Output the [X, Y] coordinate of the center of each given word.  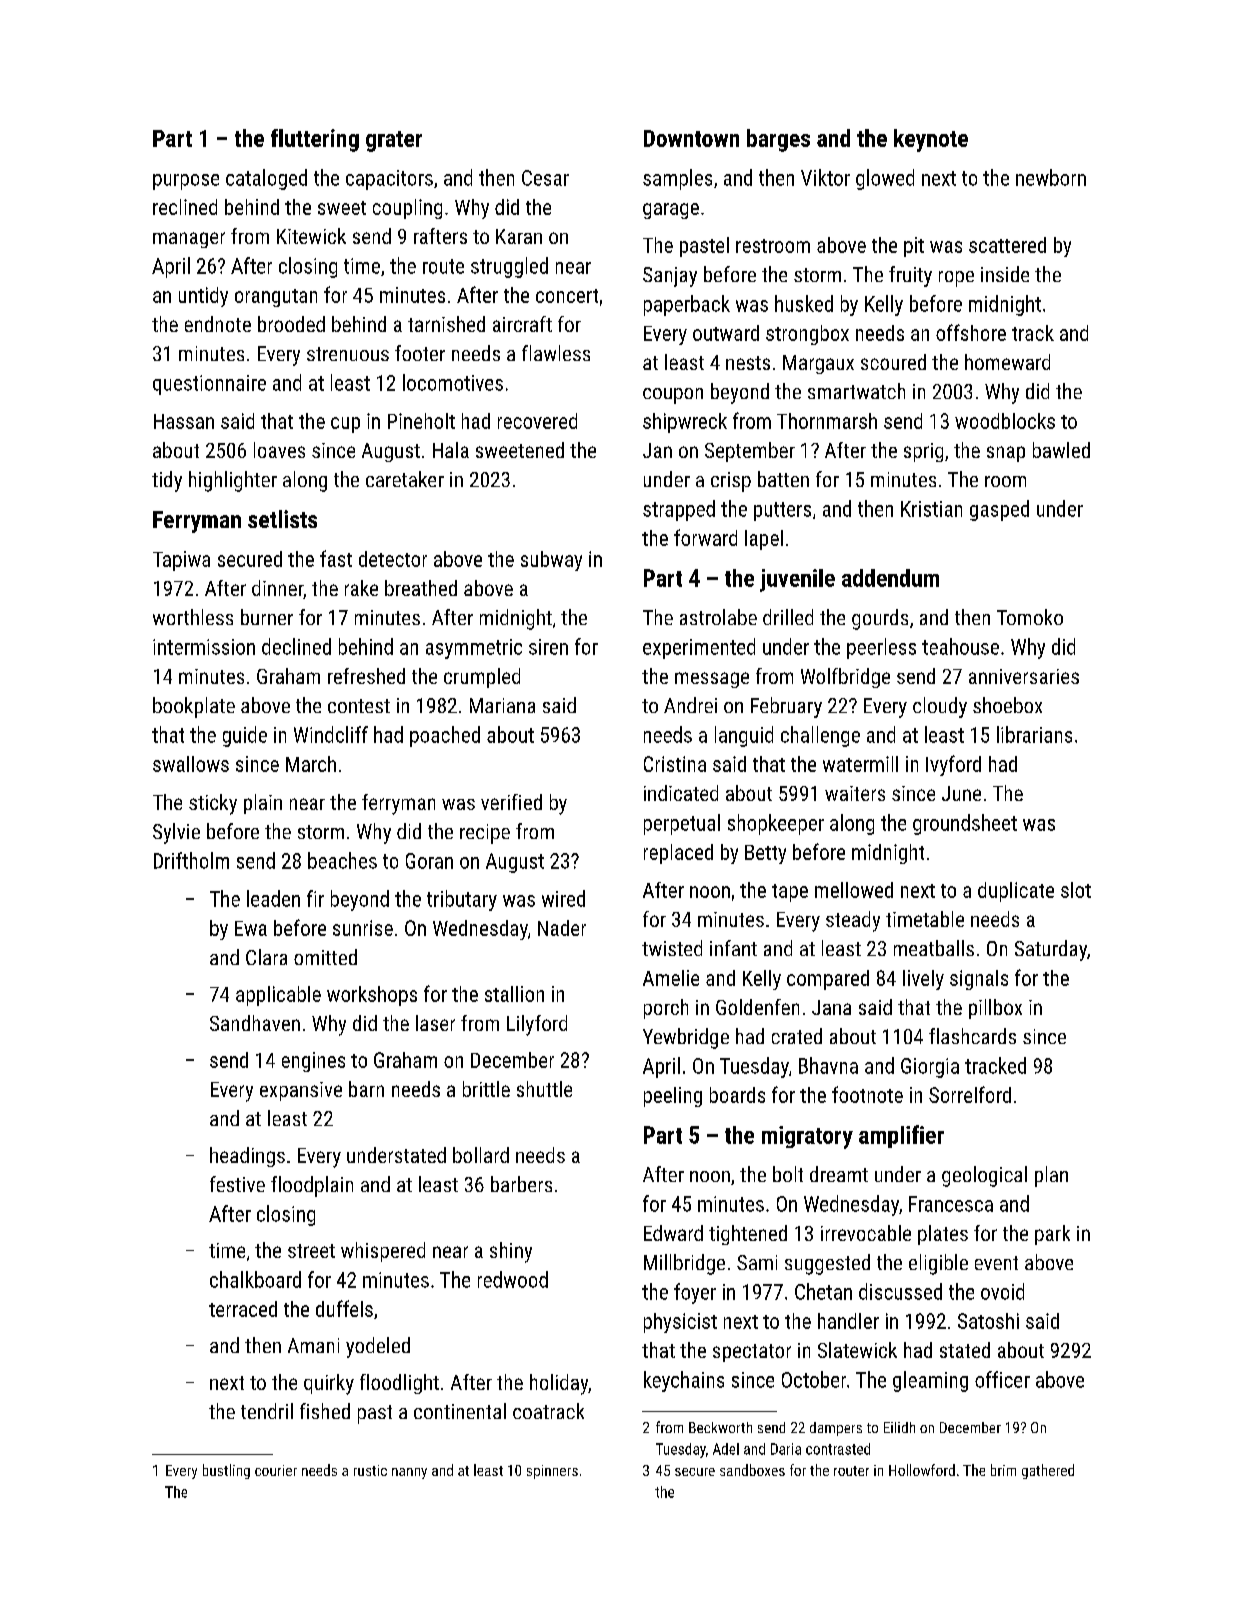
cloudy [940, 707]
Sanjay [670, 277]
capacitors [389, 180]
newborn [1051, 177]
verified [511, 802]
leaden [273, 898]
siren [548, 647]
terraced [243, 1309]
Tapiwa [181, 561]
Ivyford [953, 765]
